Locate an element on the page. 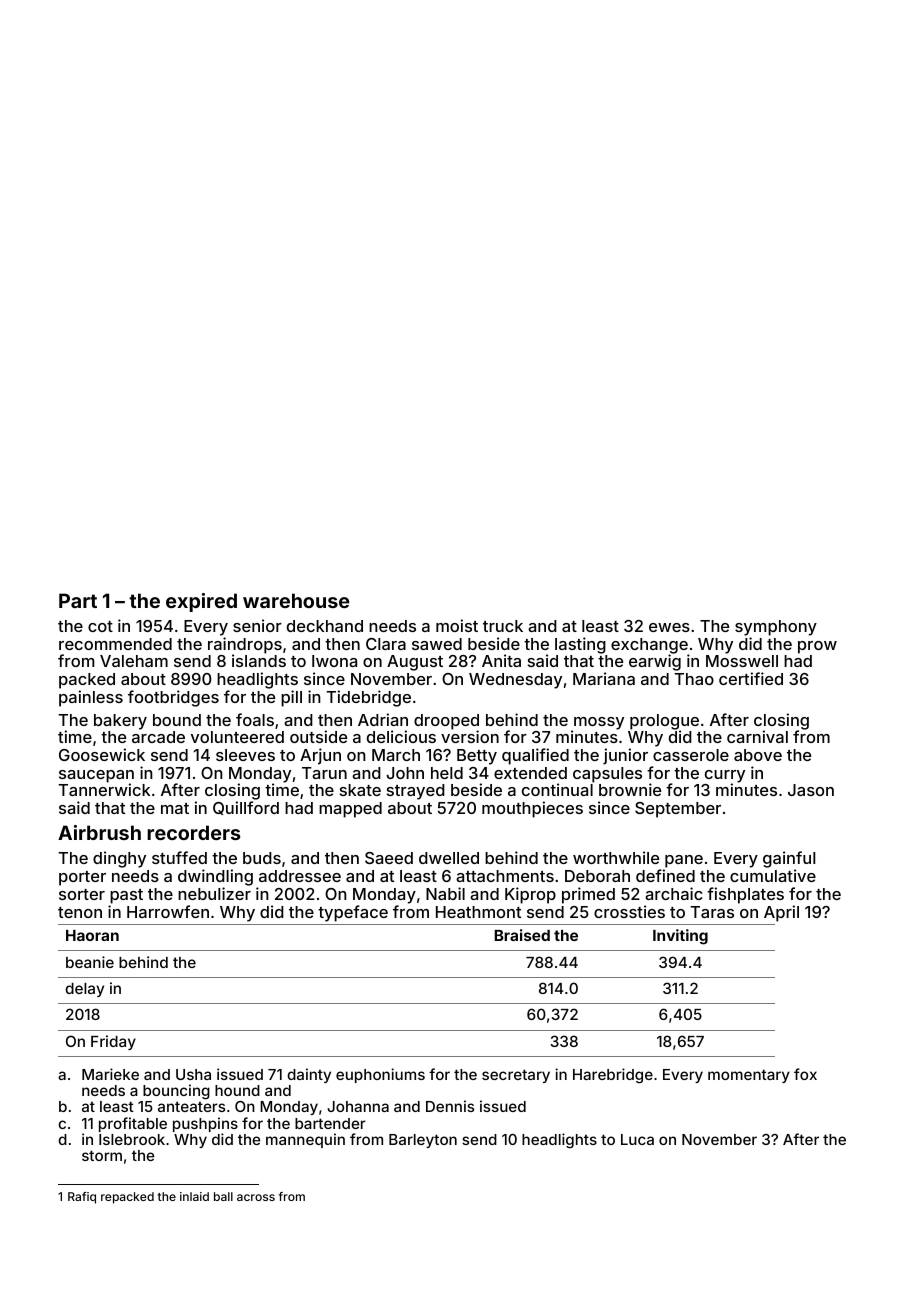 Image resolution: width=908 pixels, height=1316 pixels. Rafiq is located at coordinates (82, 1198).
